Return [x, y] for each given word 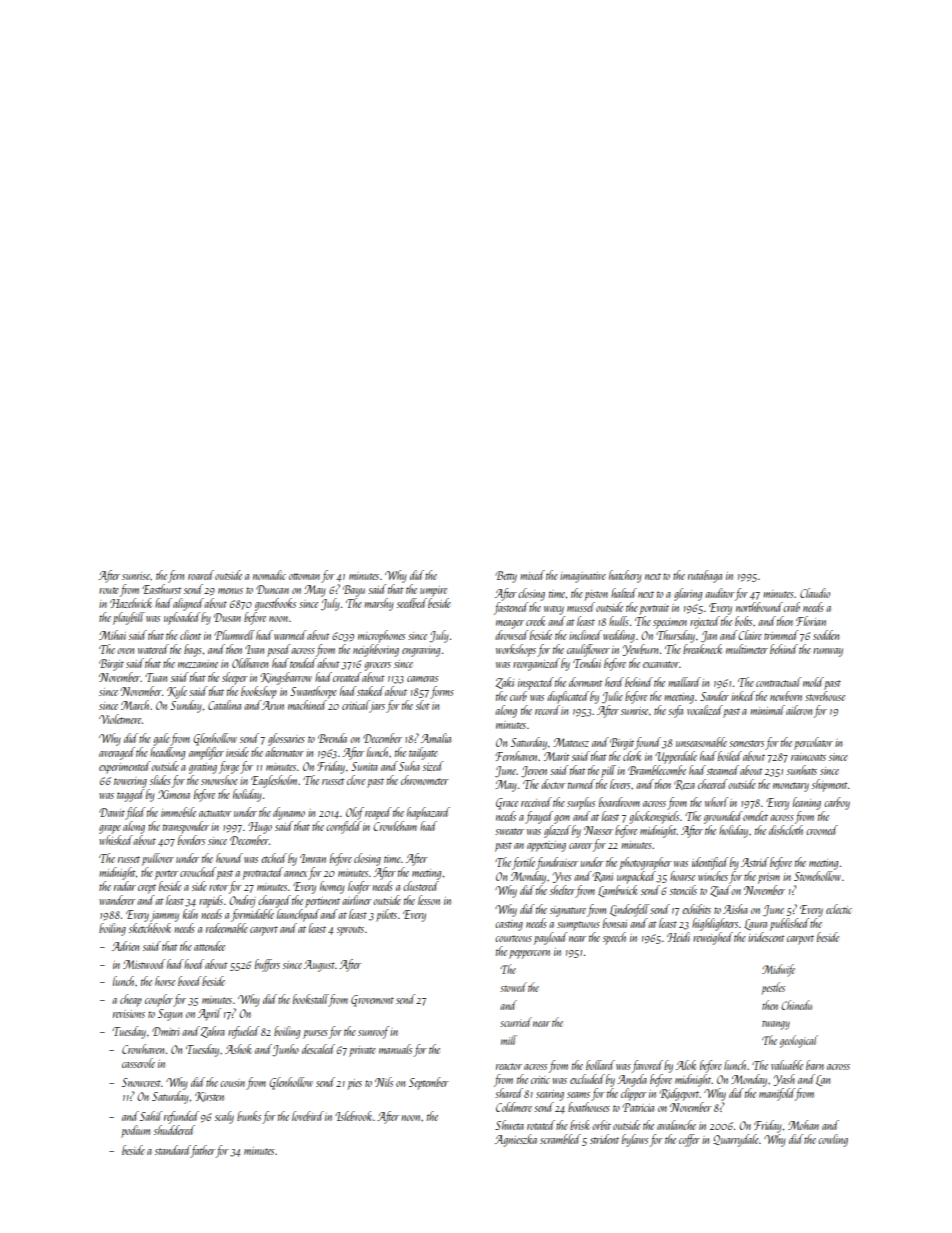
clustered [421, 886]
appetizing [546, 846]
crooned [822, 830]
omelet [755, 816]
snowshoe [219, 780]
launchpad [298, 915]
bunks [249, 1116]
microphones [381, 636]
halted [624, 593]
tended [303, 663]
